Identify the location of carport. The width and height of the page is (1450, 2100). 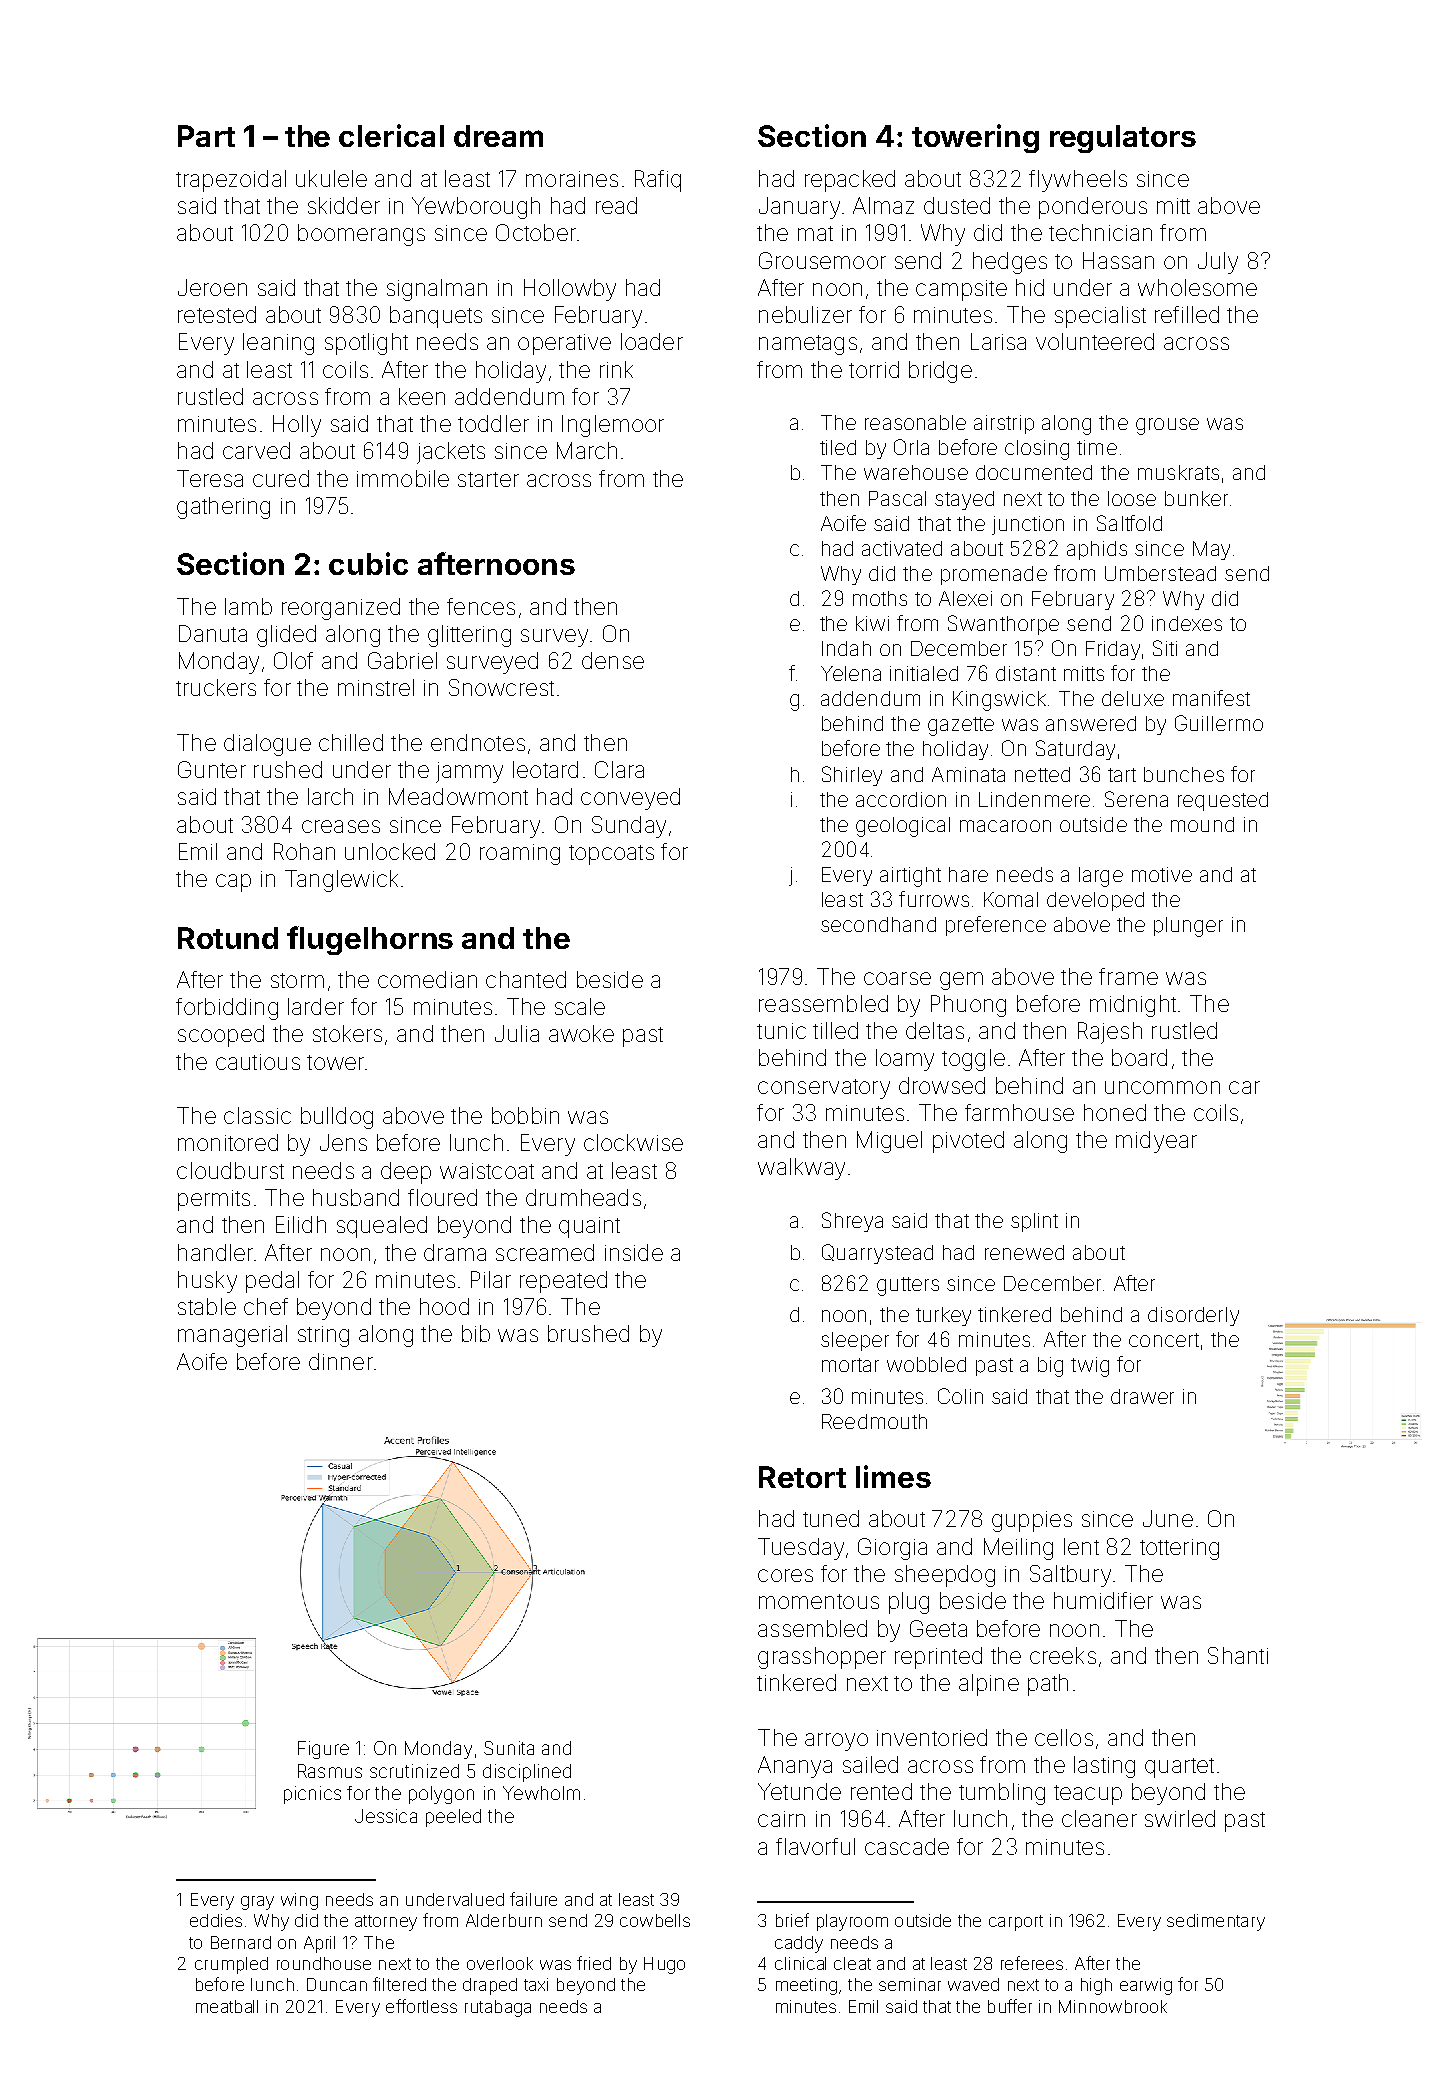
(1016, 1923).
